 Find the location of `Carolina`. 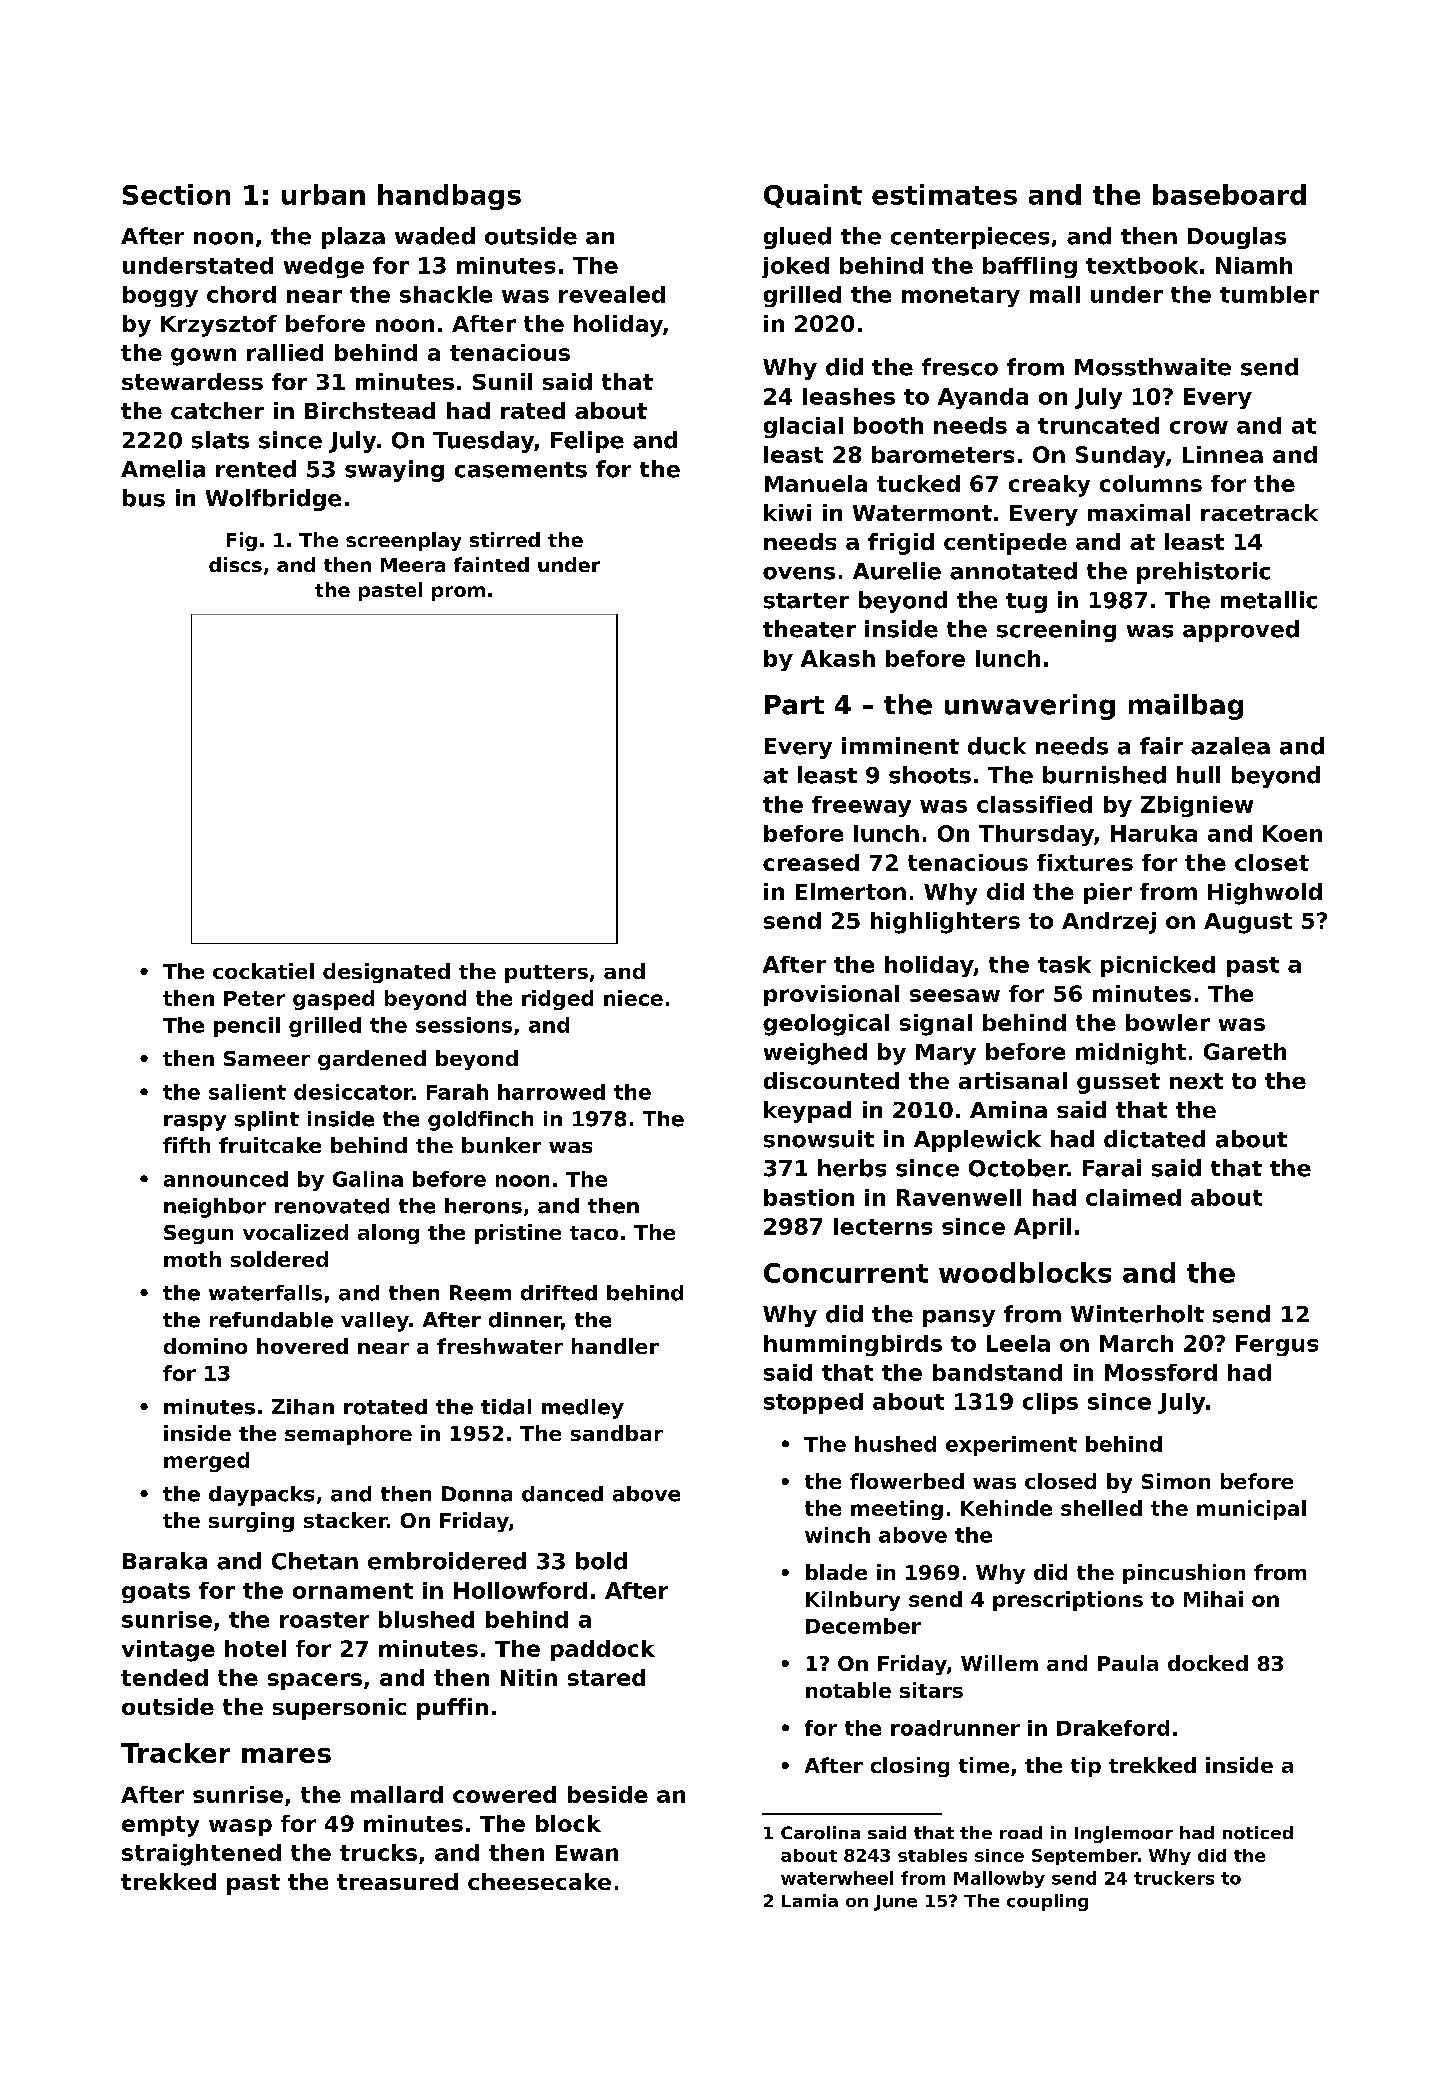

Carolina is located at coordinates (820, 1833).
